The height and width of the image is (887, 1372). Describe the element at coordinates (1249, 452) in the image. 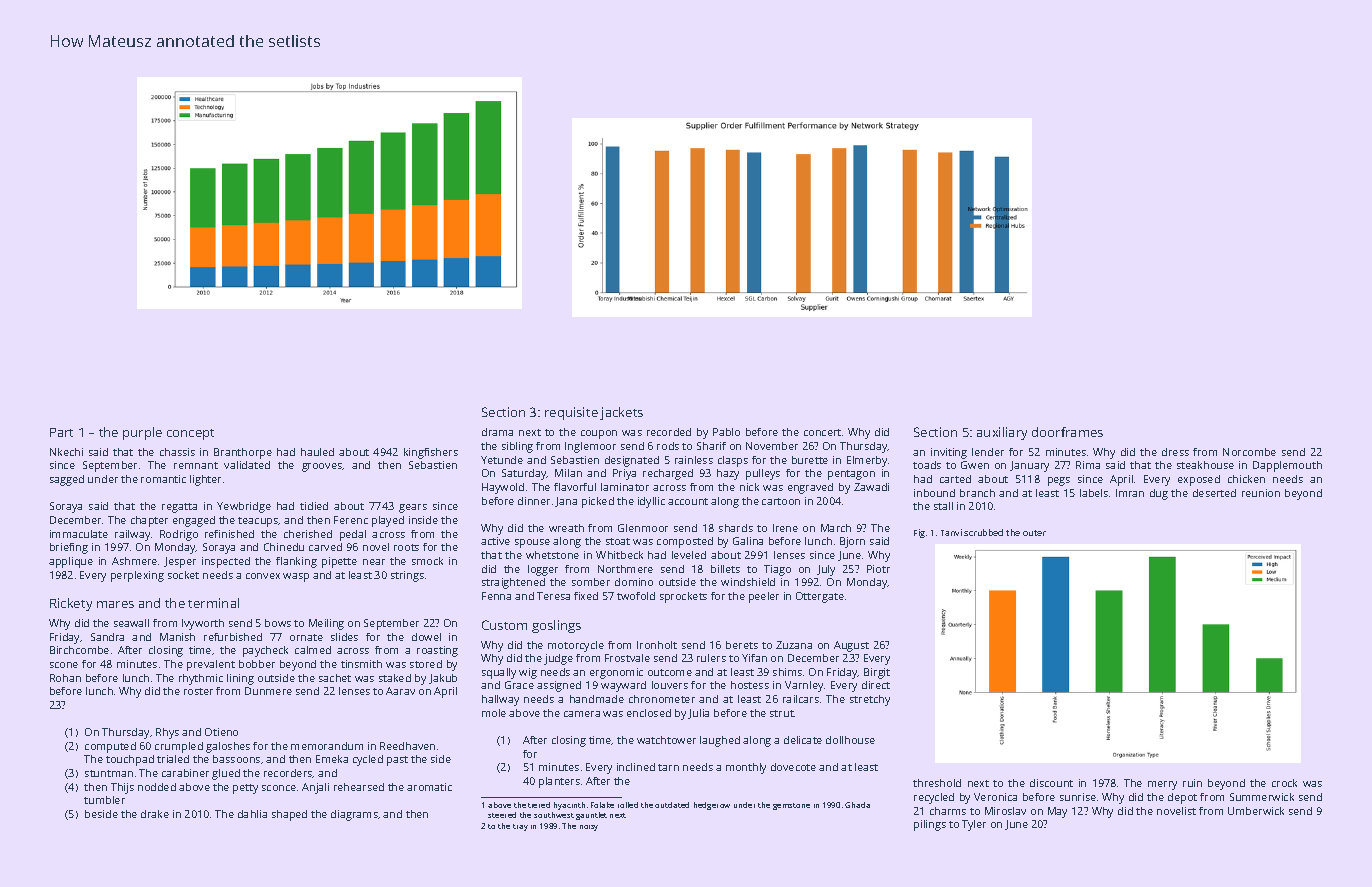

I see `Norcombe` at that location.
